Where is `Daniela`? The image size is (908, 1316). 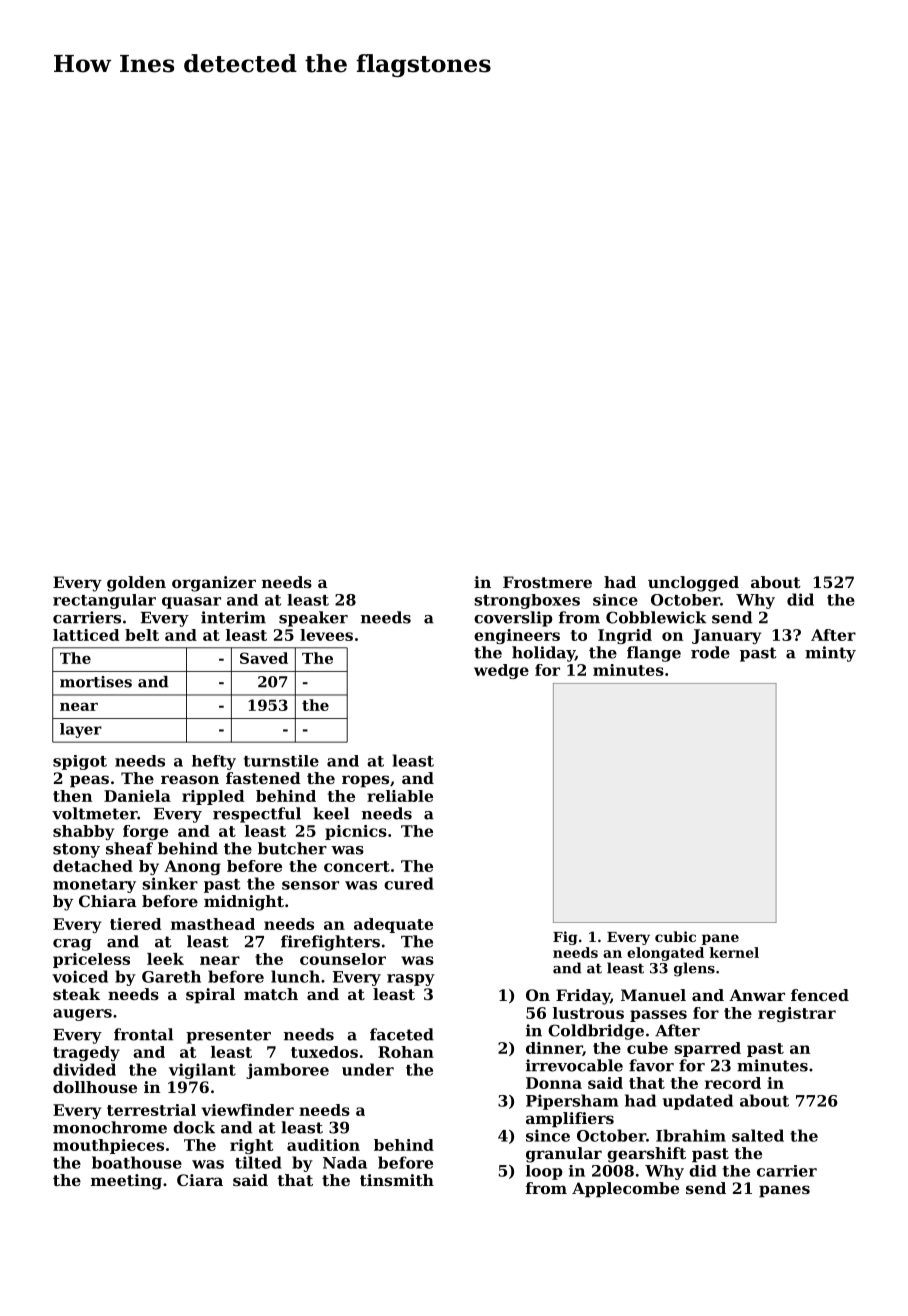
Daniela is located at coordinates (137, 796).
